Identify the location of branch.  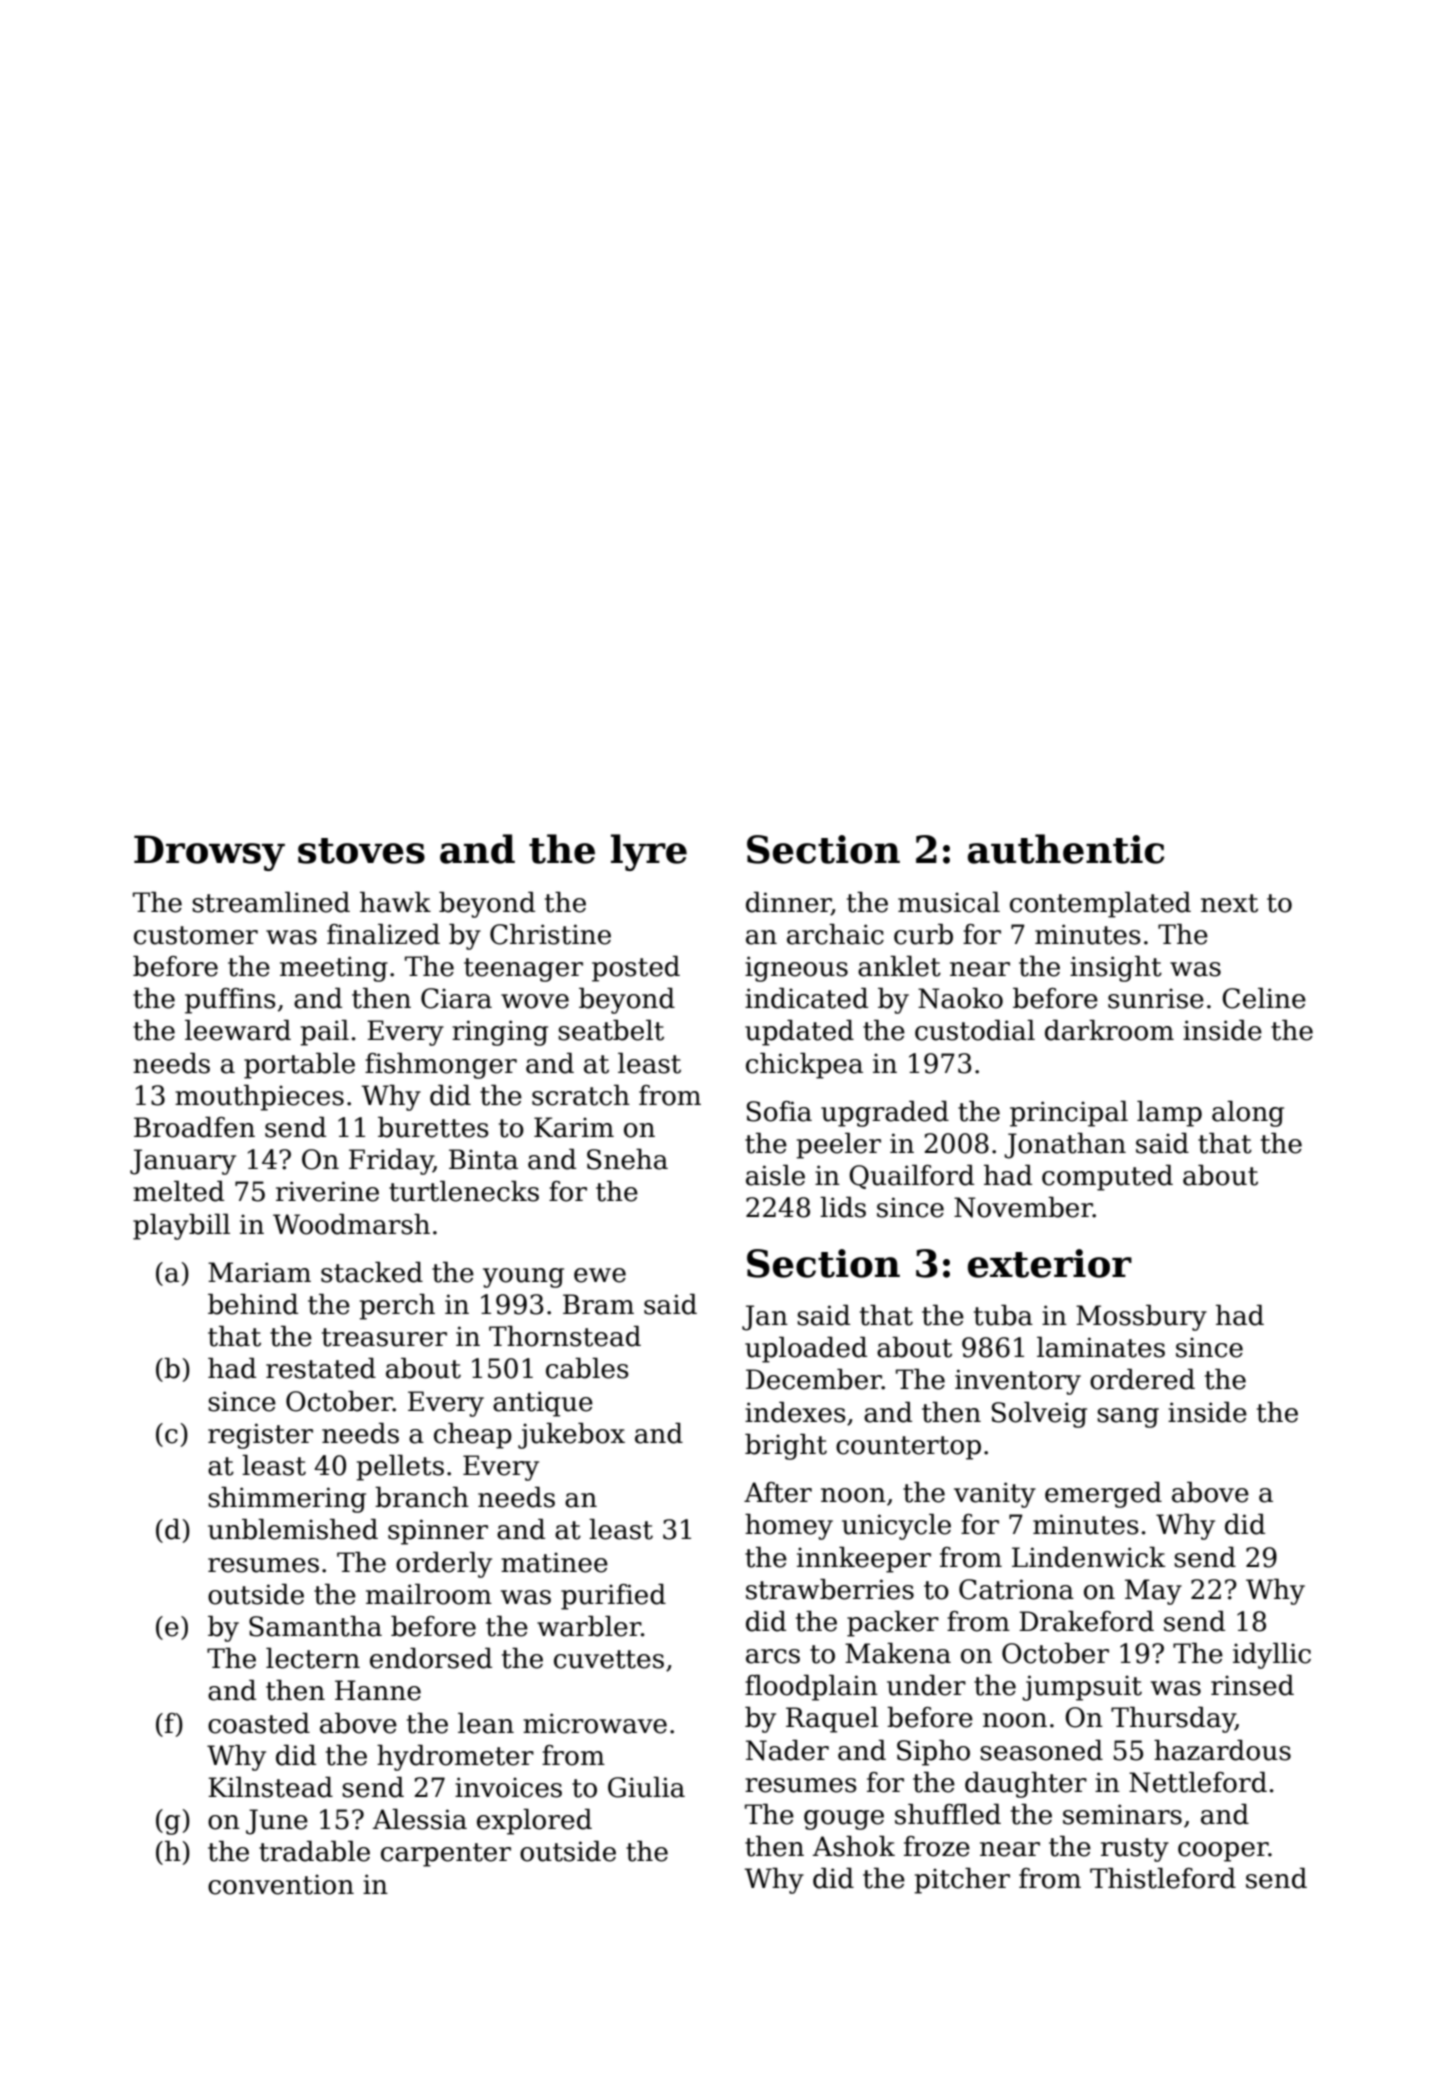
(422, 1497).
